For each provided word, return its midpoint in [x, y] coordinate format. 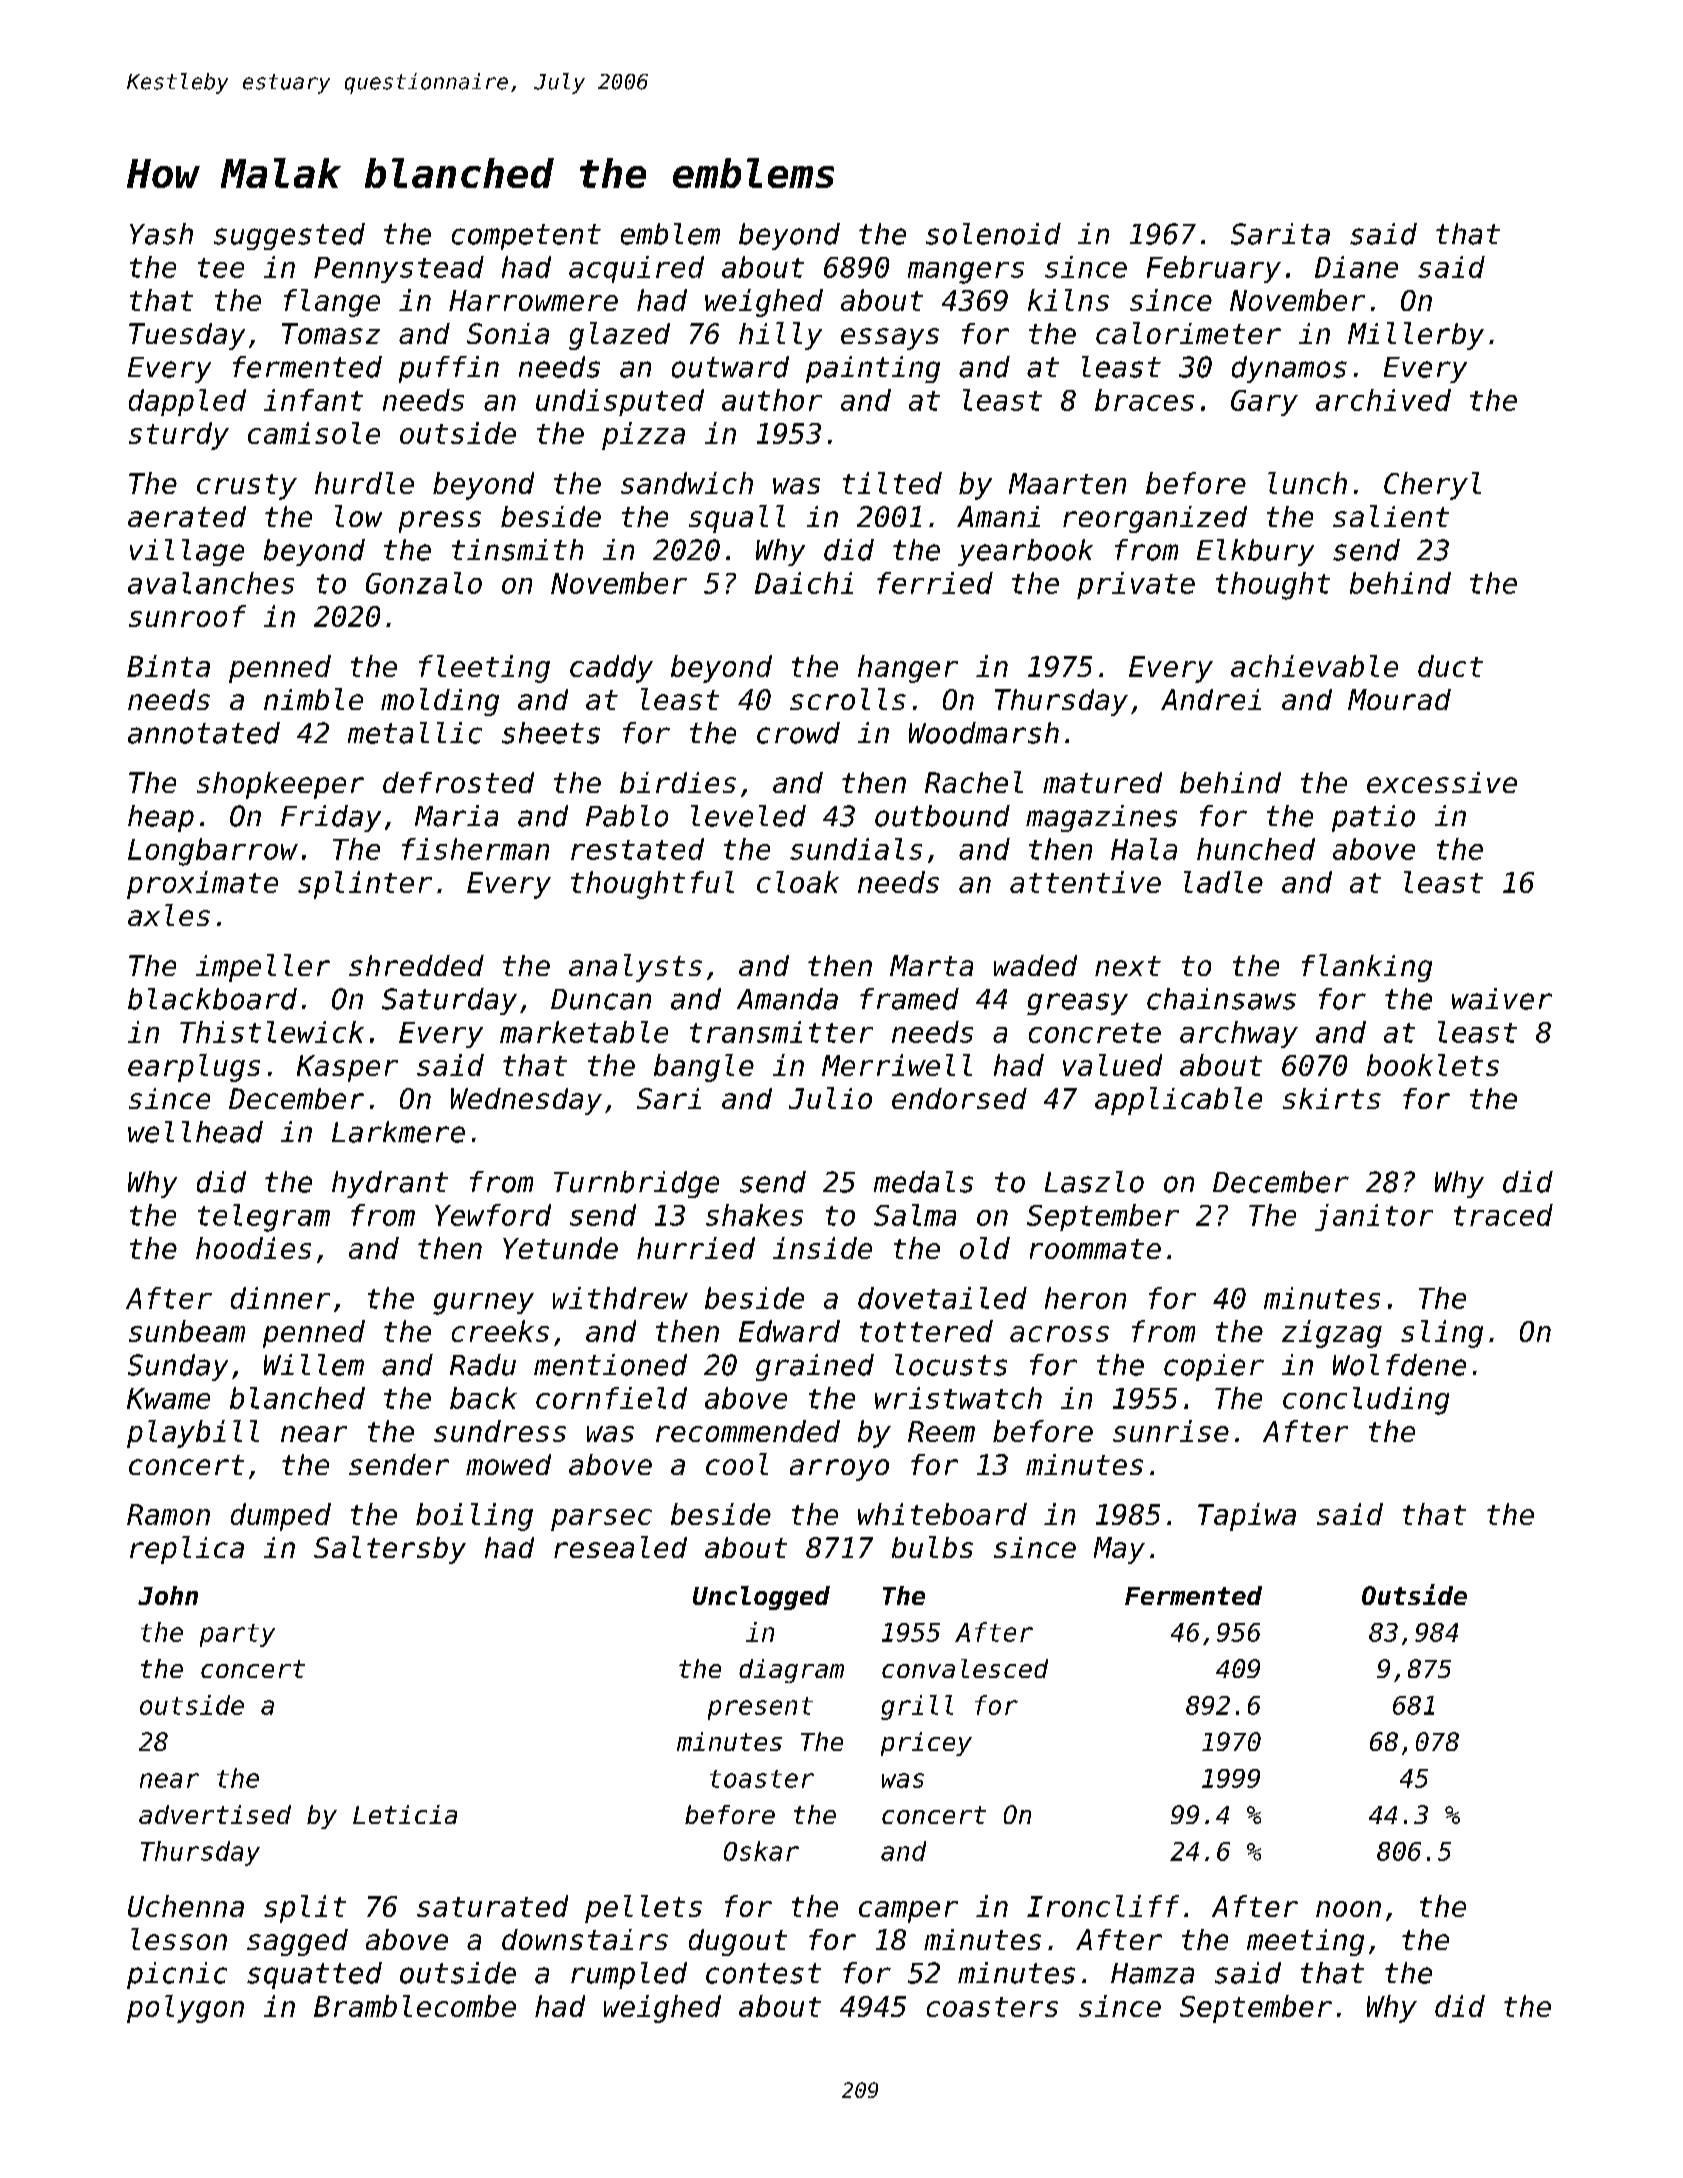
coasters [992, 2007]
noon [1348, 1909]
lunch [1307, 483]
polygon [185, 2009]
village [187, 552]
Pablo [627, 816]
